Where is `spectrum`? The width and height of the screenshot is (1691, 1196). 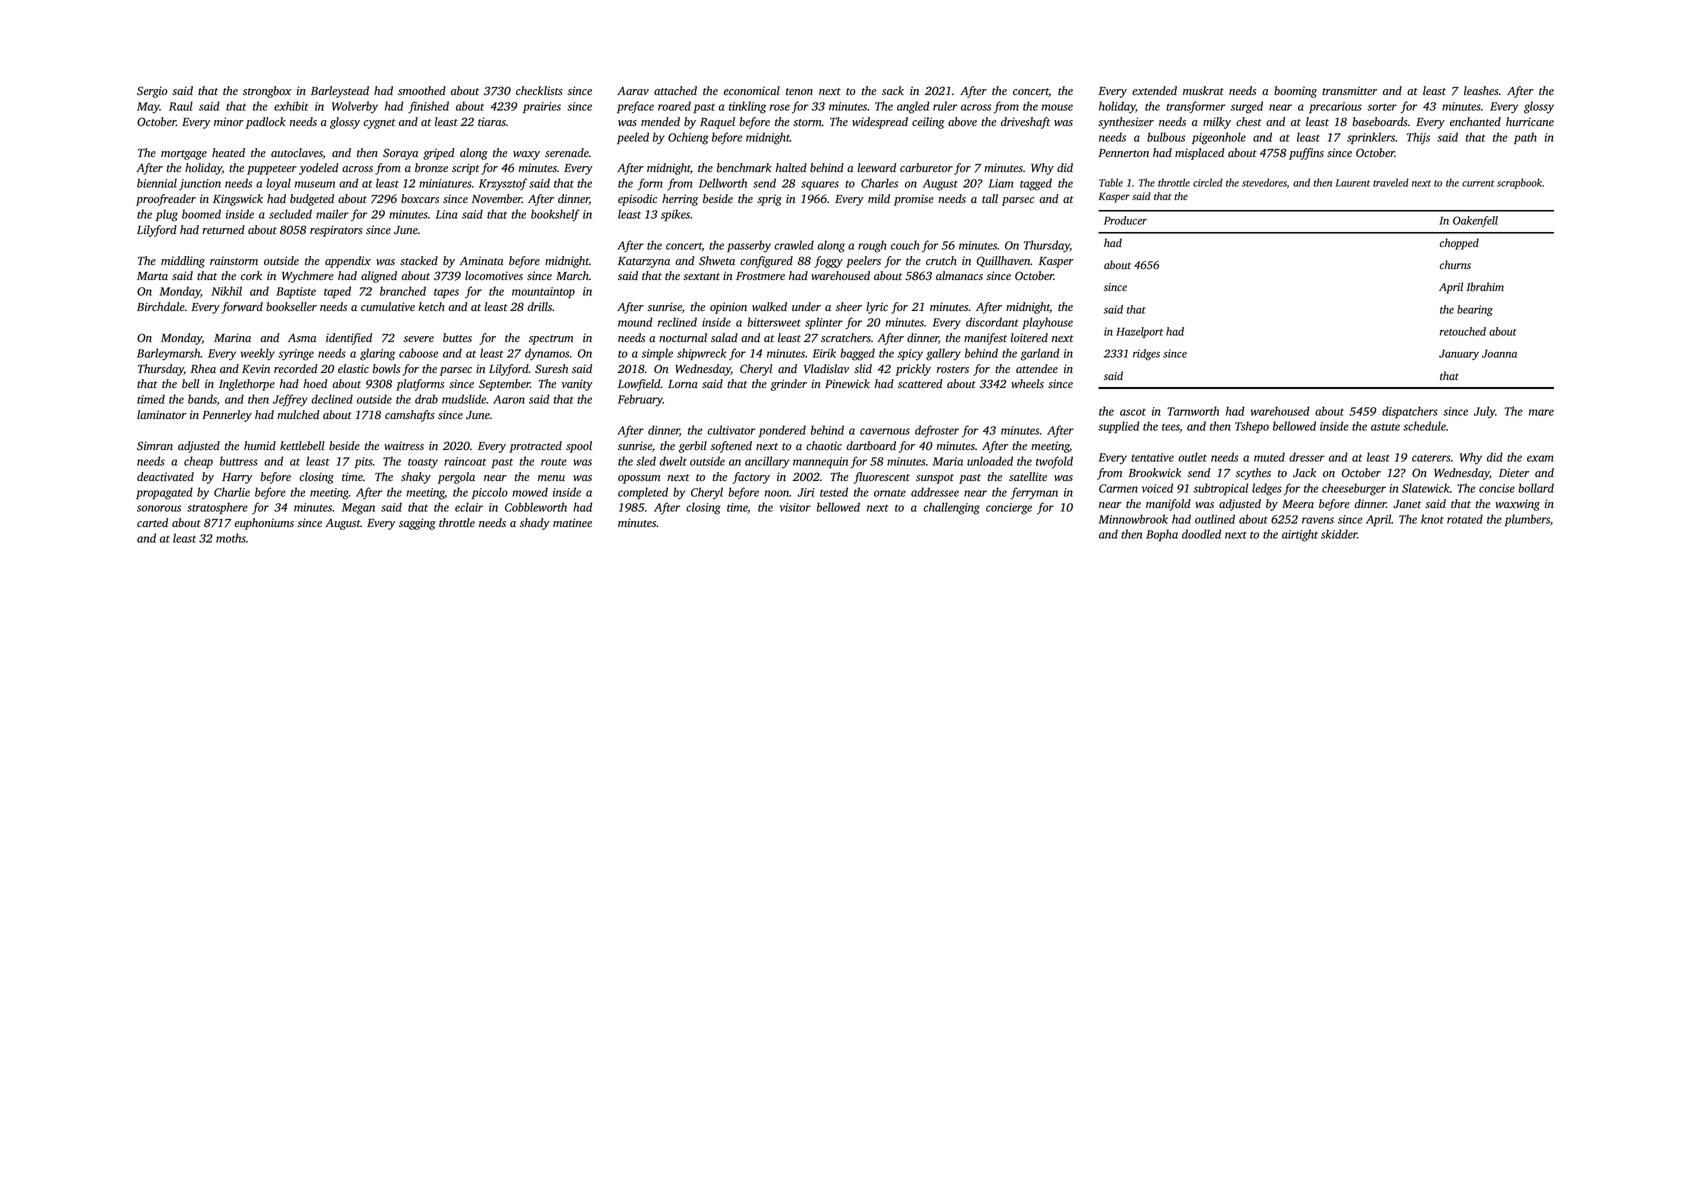 spectrum is located at coordinates (551, 340).
